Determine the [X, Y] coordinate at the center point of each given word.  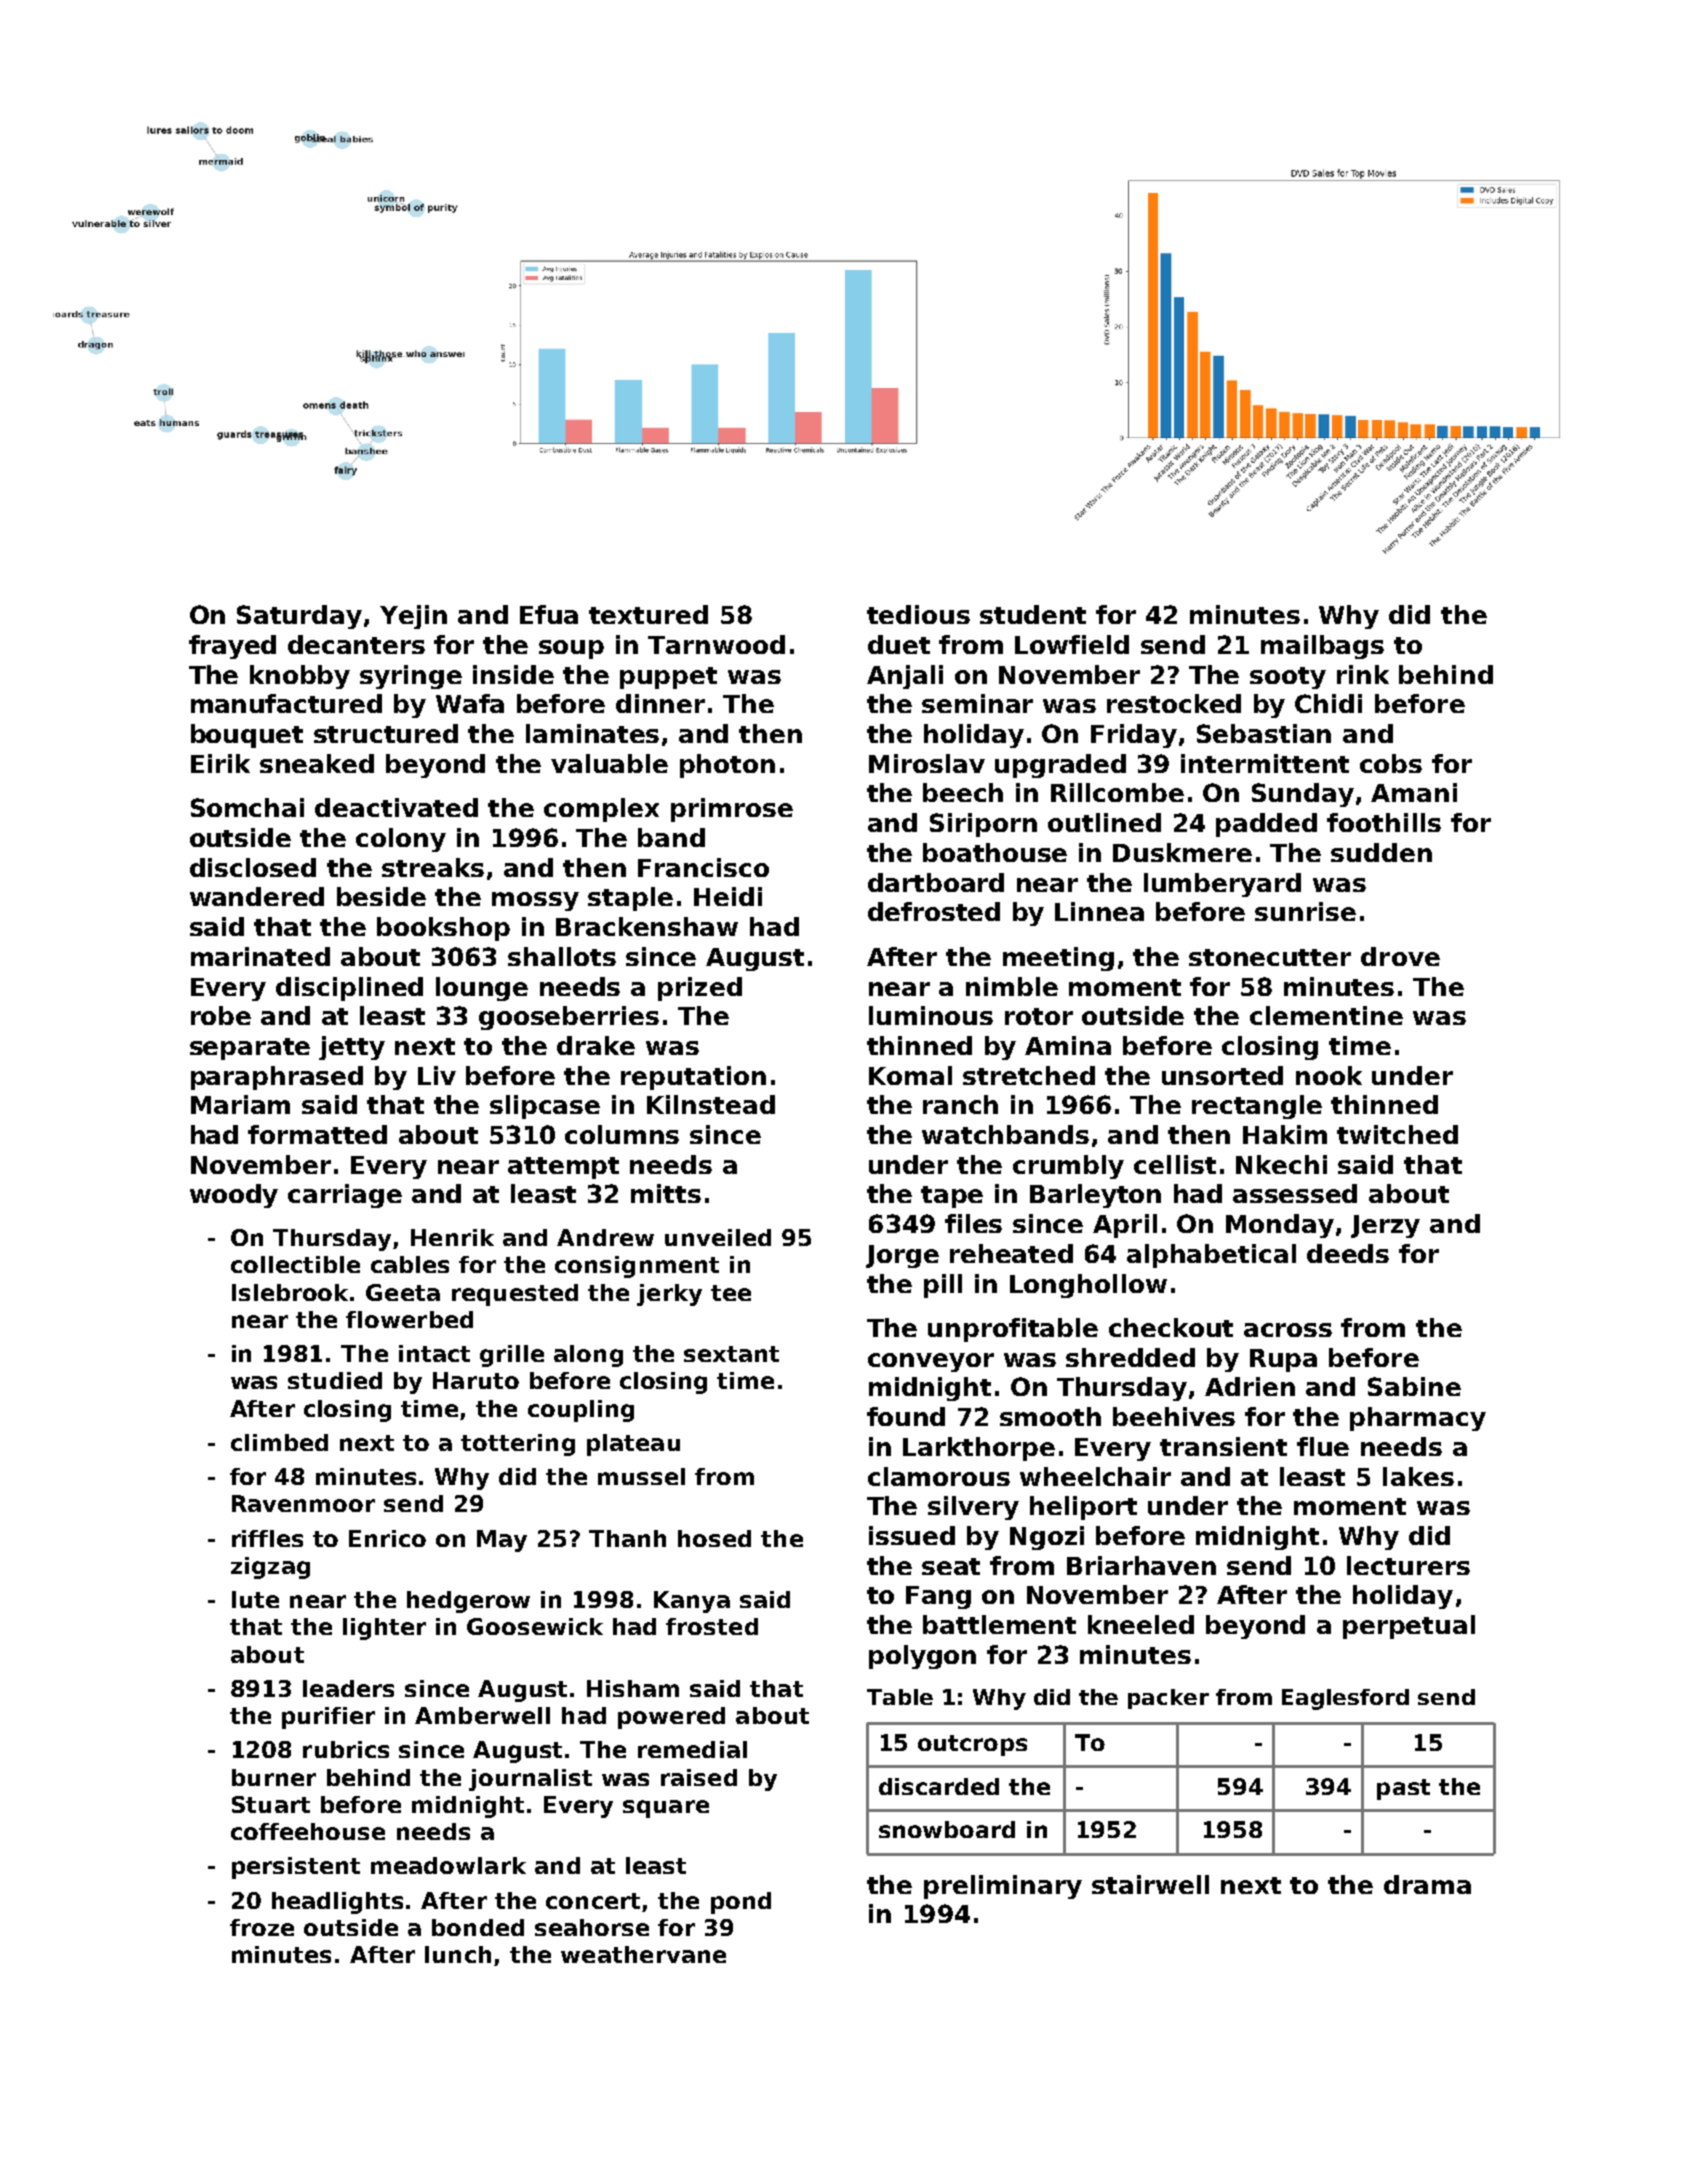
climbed [279, 1442]
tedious [918, 614]
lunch [458, 1954]
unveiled [718, 1237]
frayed [232, 647]
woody [234, 1196]
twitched [1397, 1134]
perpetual [1409, 1627]
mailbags [1322, 647]
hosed [714, 1538]
